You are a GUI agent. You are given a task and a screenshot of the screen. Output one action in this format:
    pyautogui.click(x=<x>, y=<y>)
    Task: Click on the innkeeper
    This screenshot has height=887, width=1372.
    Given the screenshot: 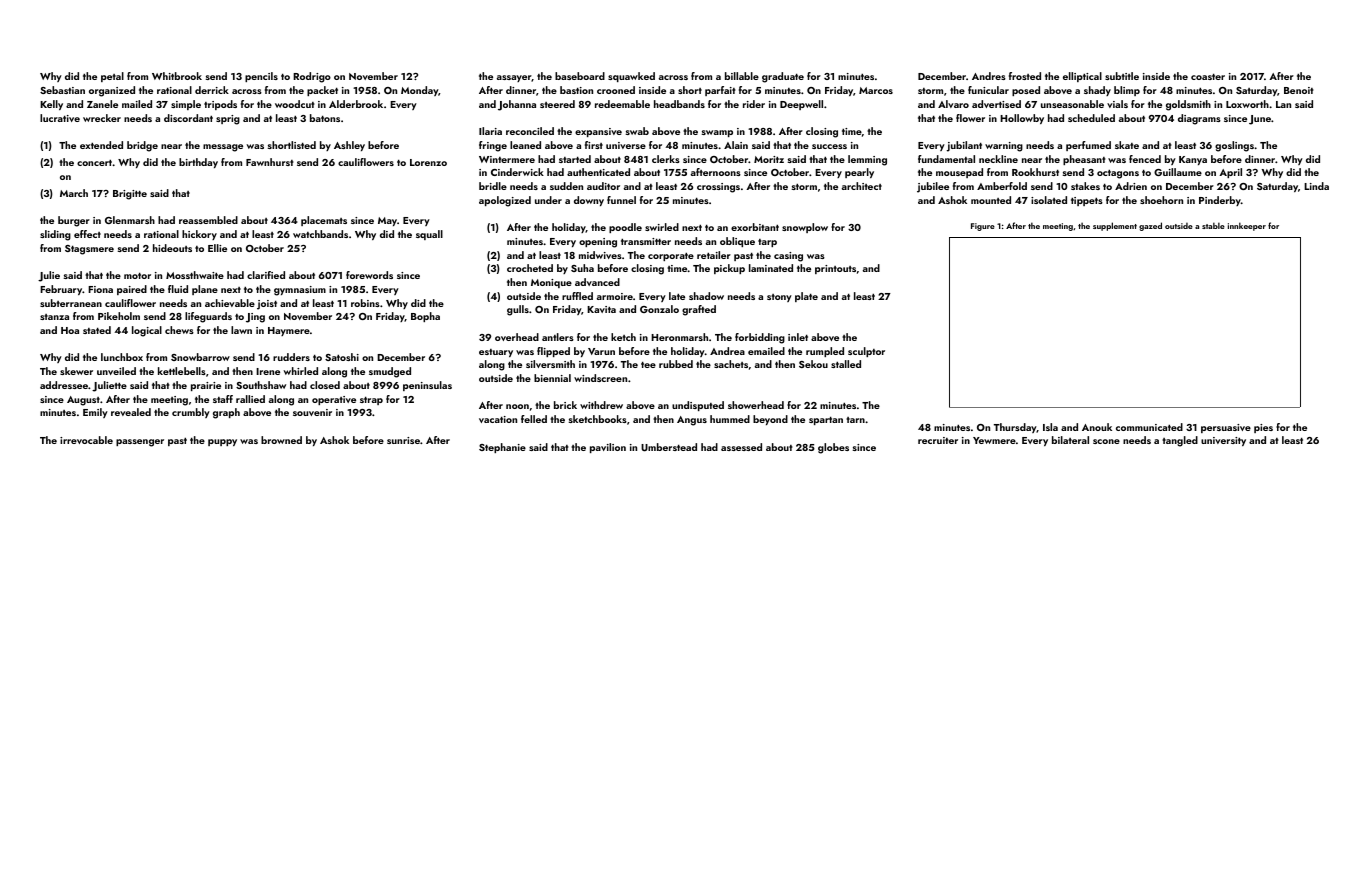 What is the action you would take?
    pyautogui.click(x=1247, y=226)
